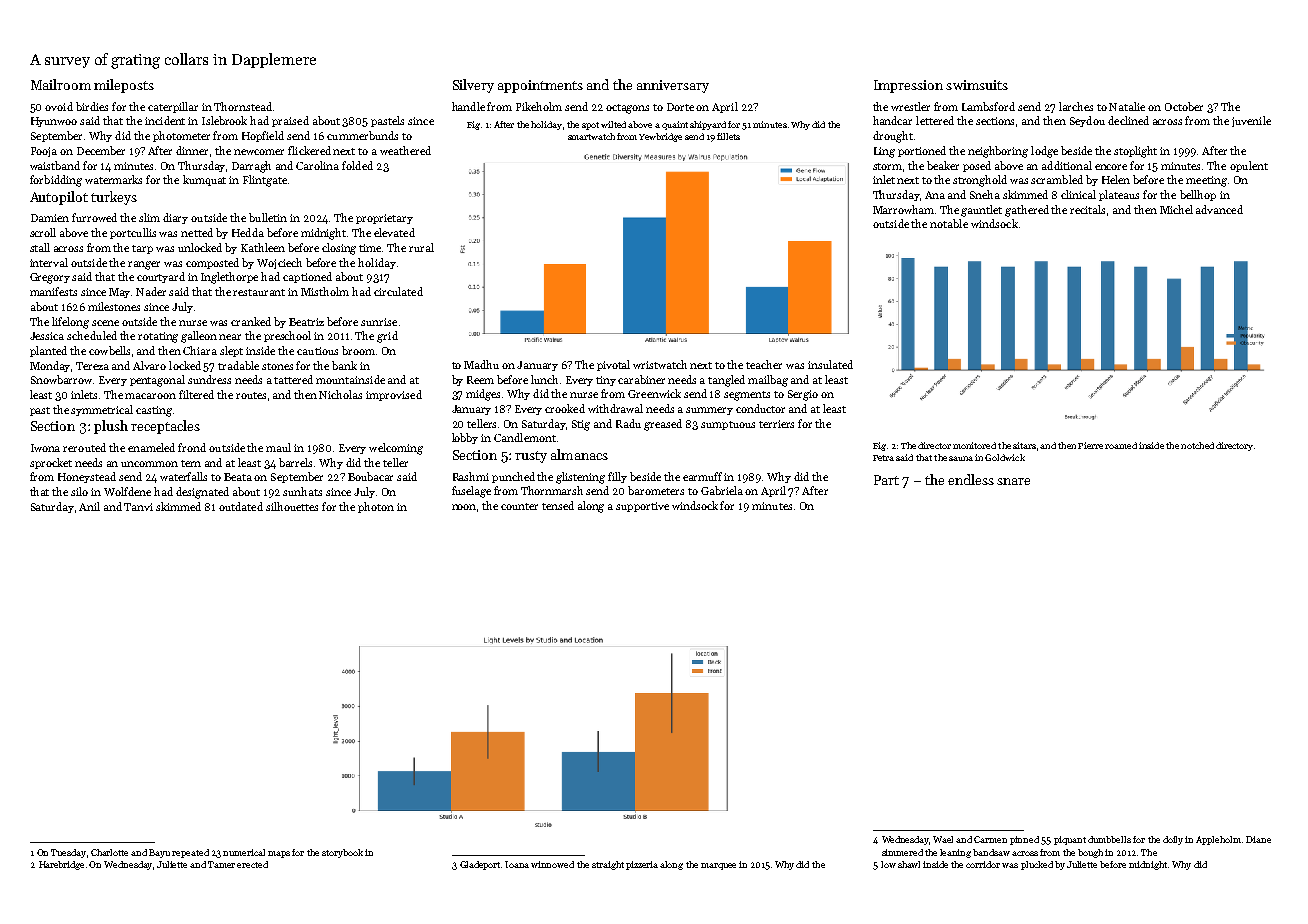 Image resolution: width=1308 pixels, height=924 pixels. What do you see at coordinates (138, 507) in the image?
I see `Tanvi` at bounding box center [138, 507].
